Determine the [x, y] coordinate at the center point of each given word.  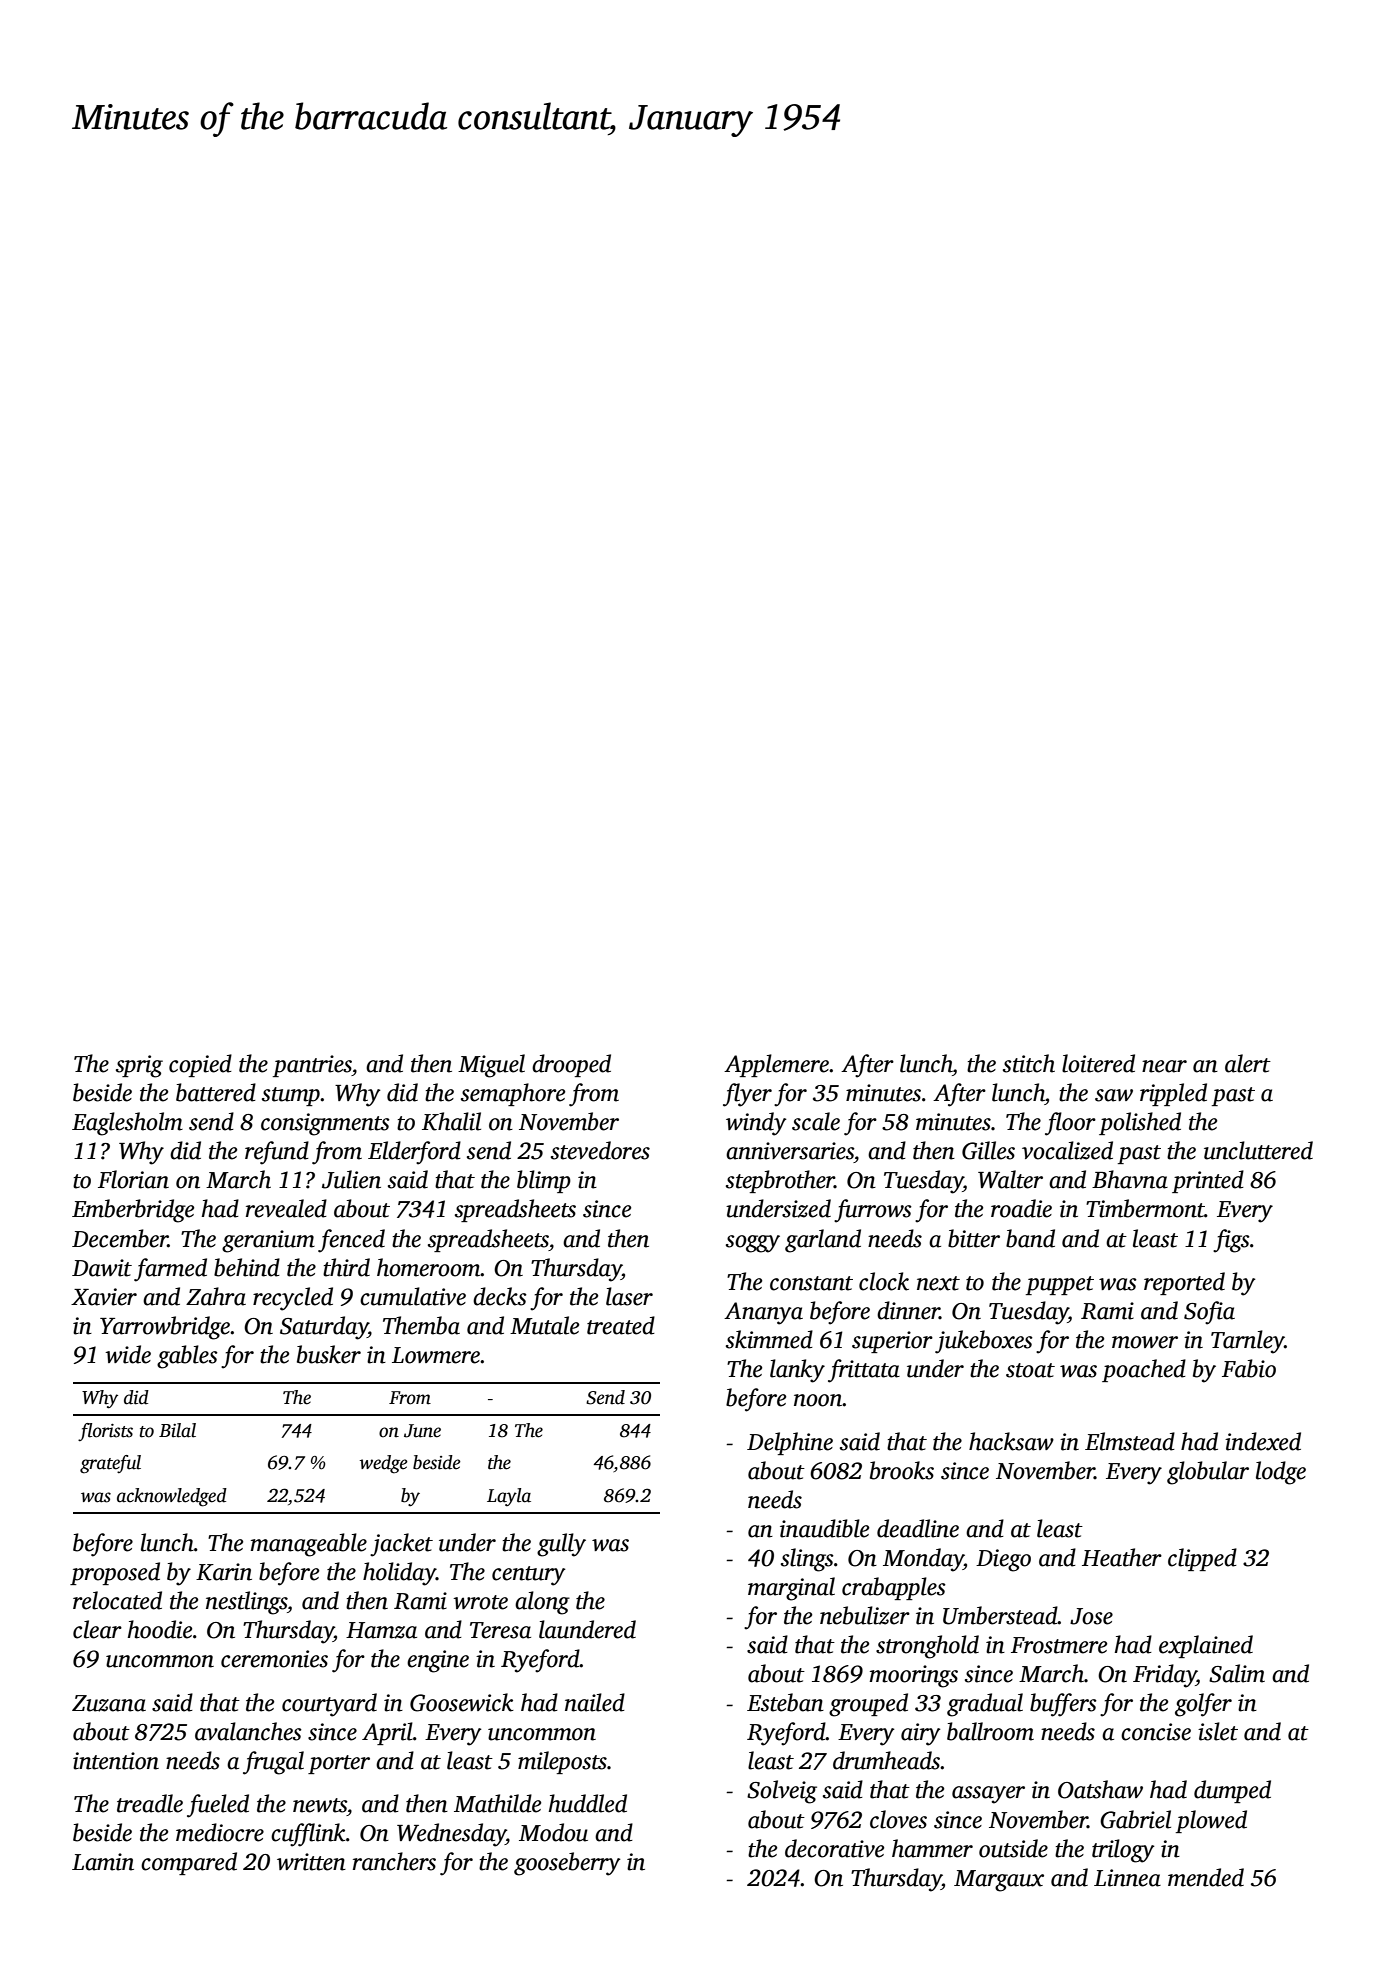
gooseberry [567, 1864]
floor [1070, 1124]
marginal [791, 1589]
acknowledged [172, 1497]
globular [1208, 1473]
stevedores [600, 1150]
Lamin [103, 1862]
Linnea [1127, 1878]
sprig [139, 1066]
